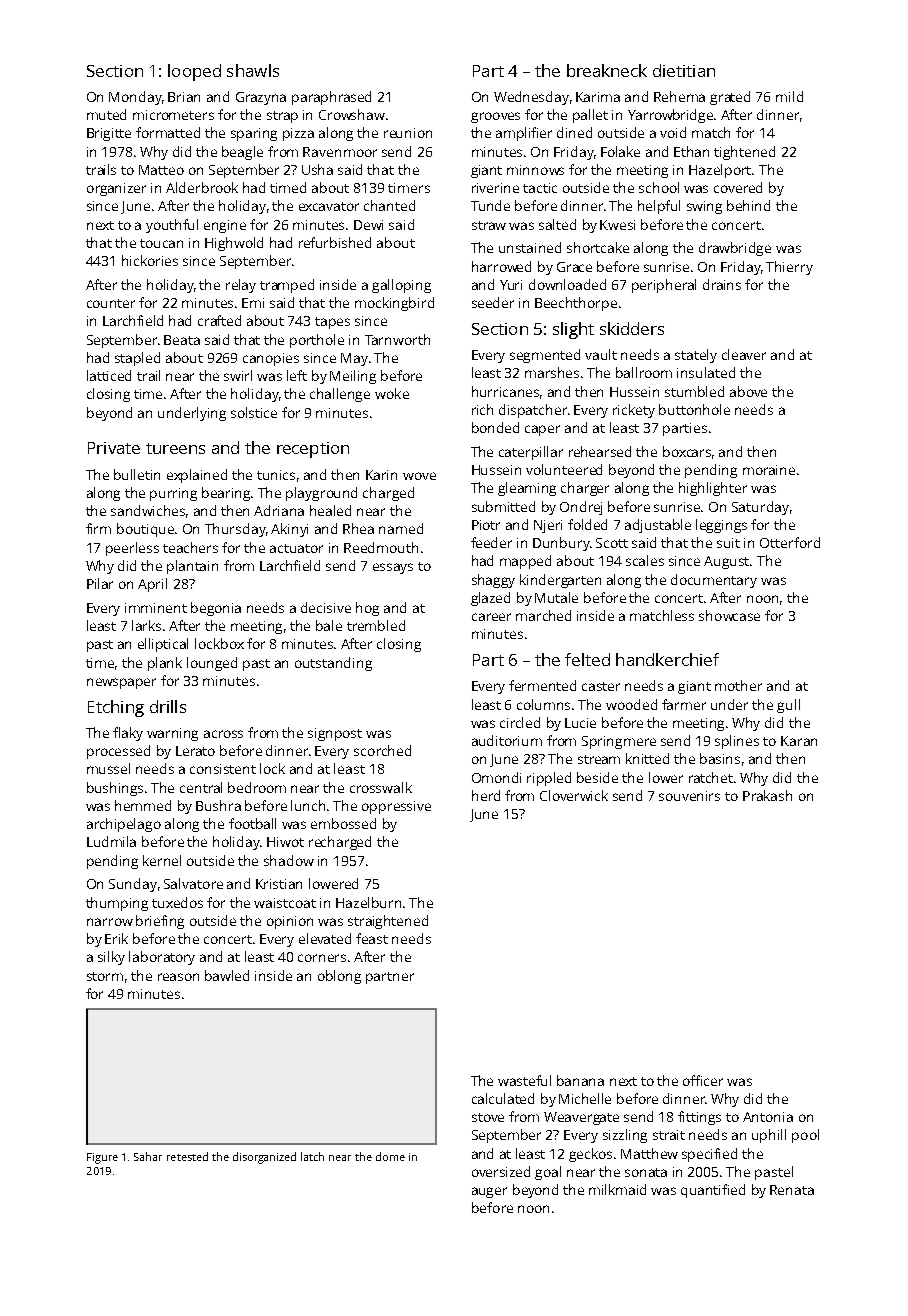 The height and width of the image is (1316, 908). I want to click on Sahar, so click(148, 1156).
